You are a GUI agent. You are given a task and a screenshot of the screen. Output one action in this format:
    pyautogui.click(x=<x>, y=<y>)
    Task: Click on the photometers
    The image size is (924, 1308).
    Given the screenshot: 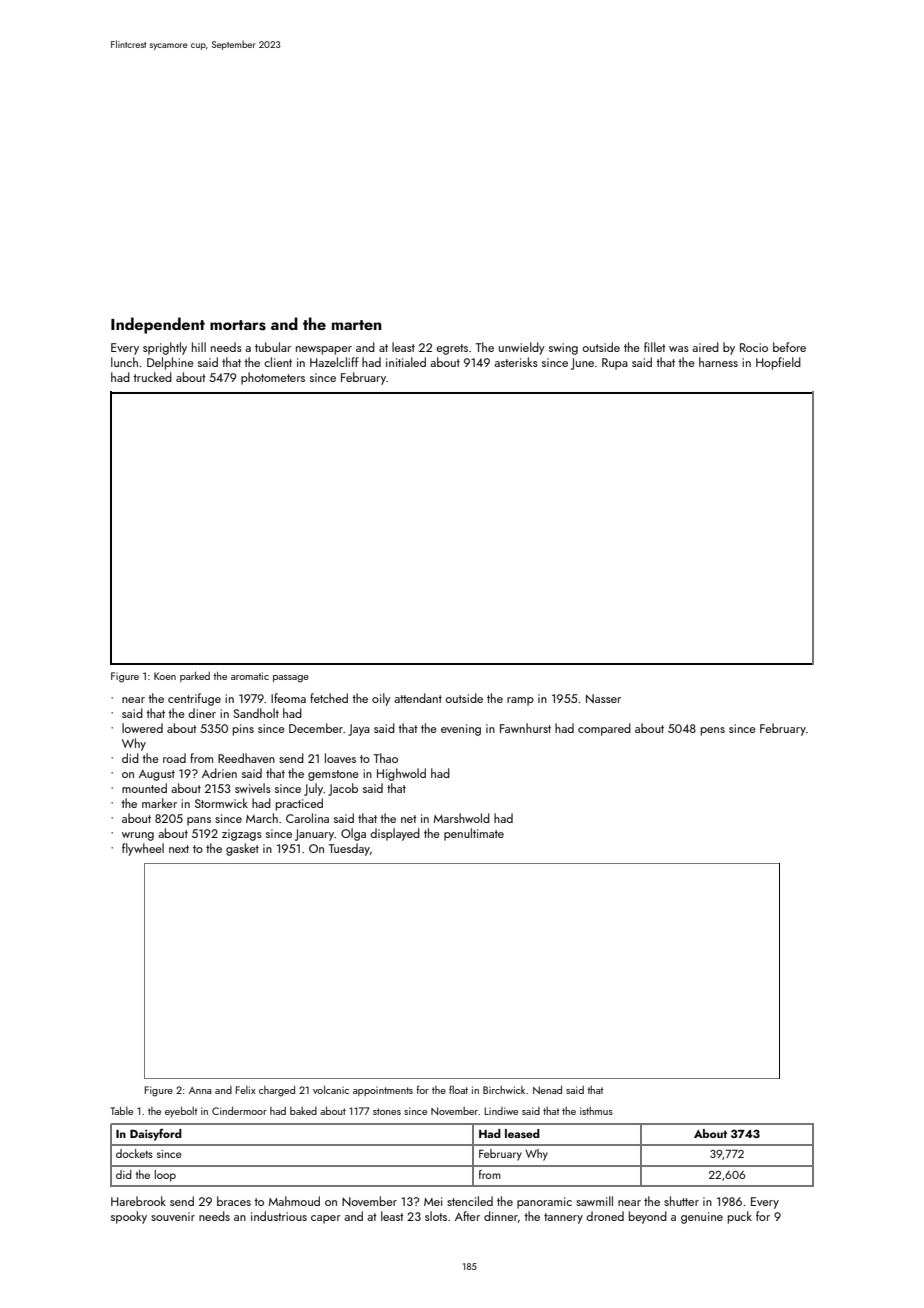 What is the action you would take?
    pyautogui.click(x=273, y=378)
